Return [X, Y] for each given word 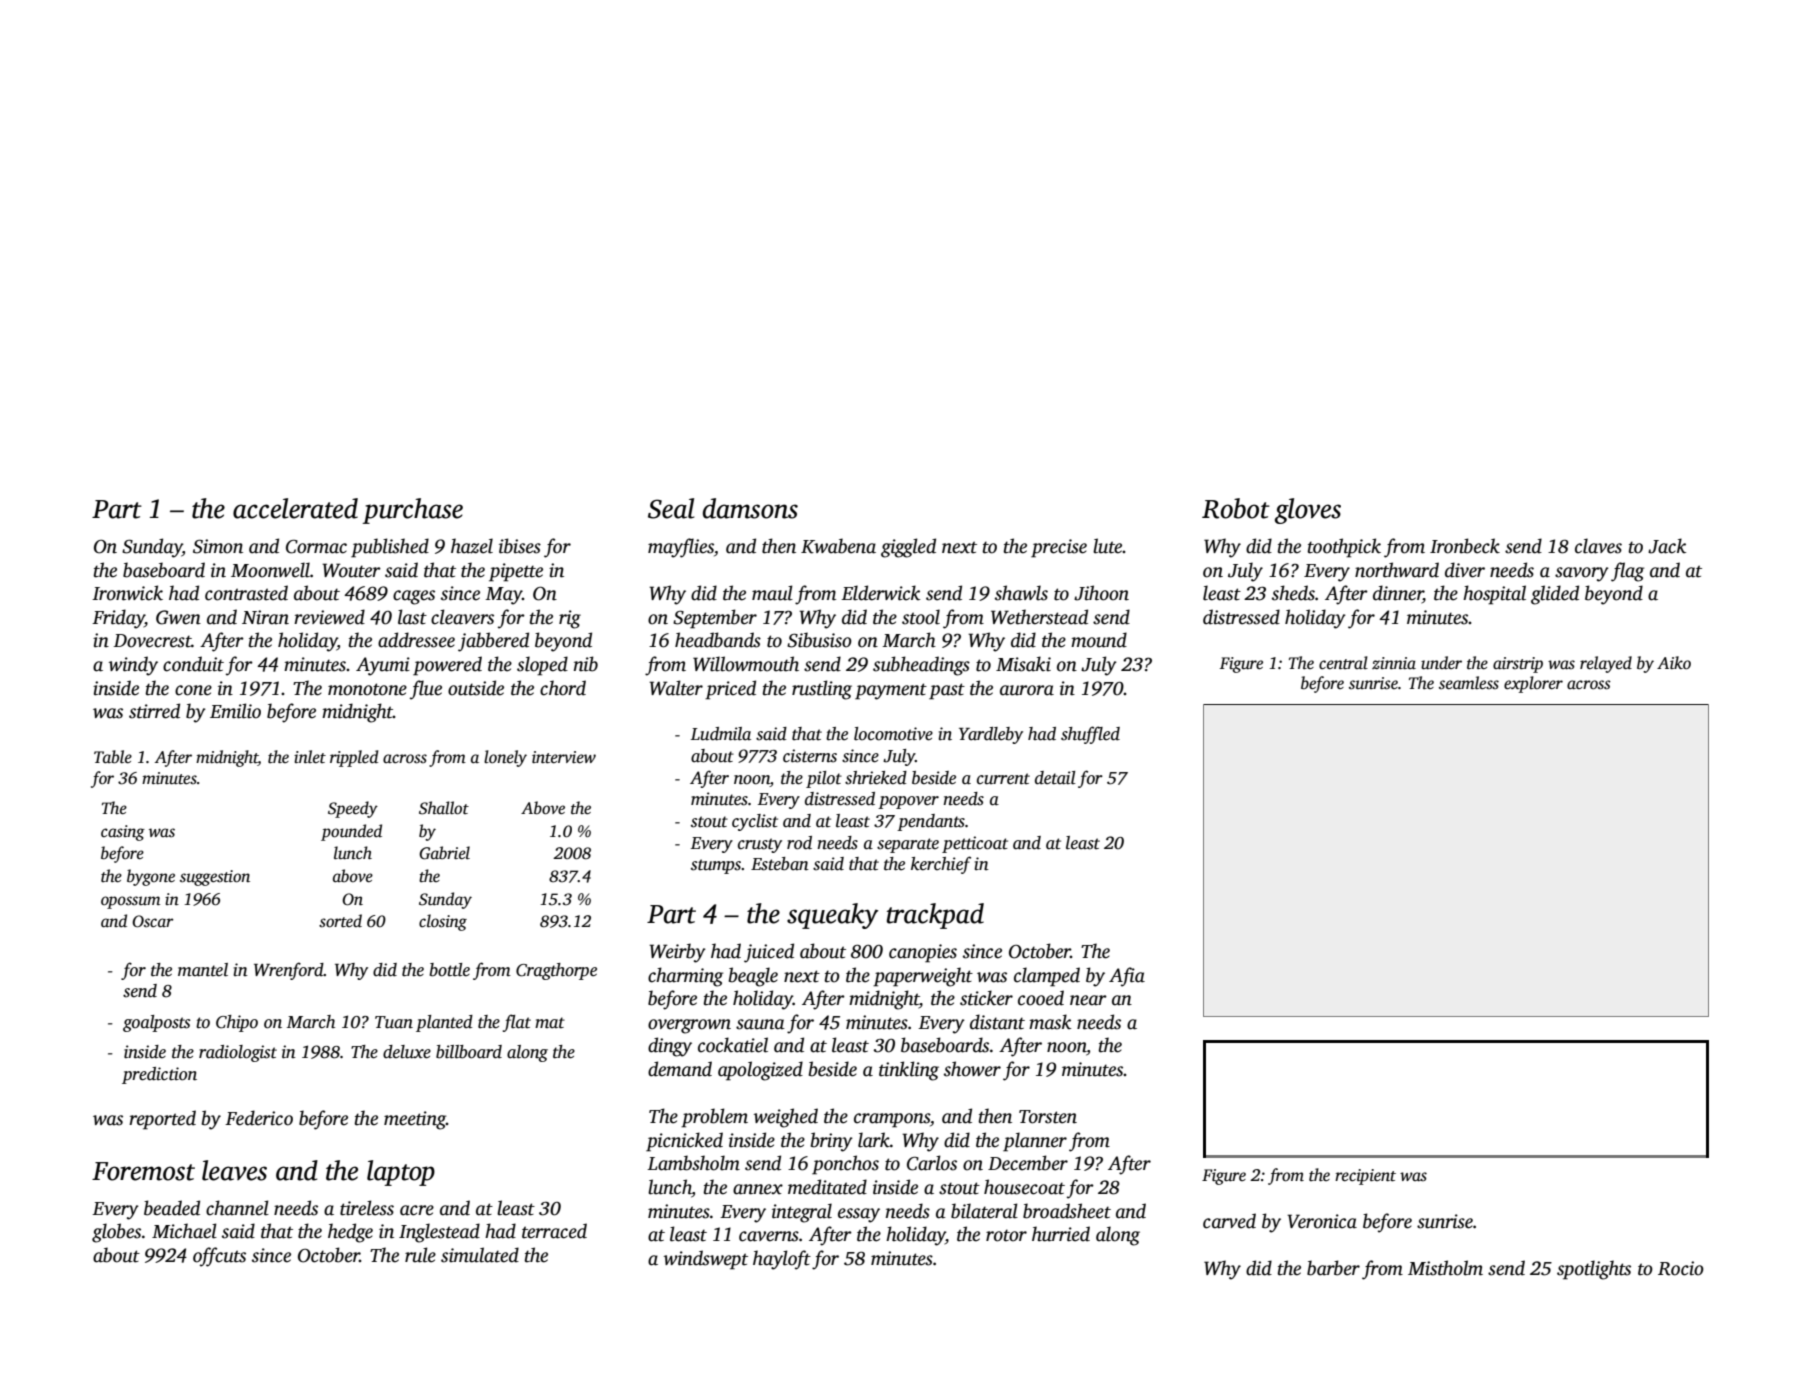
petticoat [975, 844]
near [1088, 1000]
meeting [415, 1120]
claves [1598, 546]
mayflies [681, 548]
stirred [154, 711]
